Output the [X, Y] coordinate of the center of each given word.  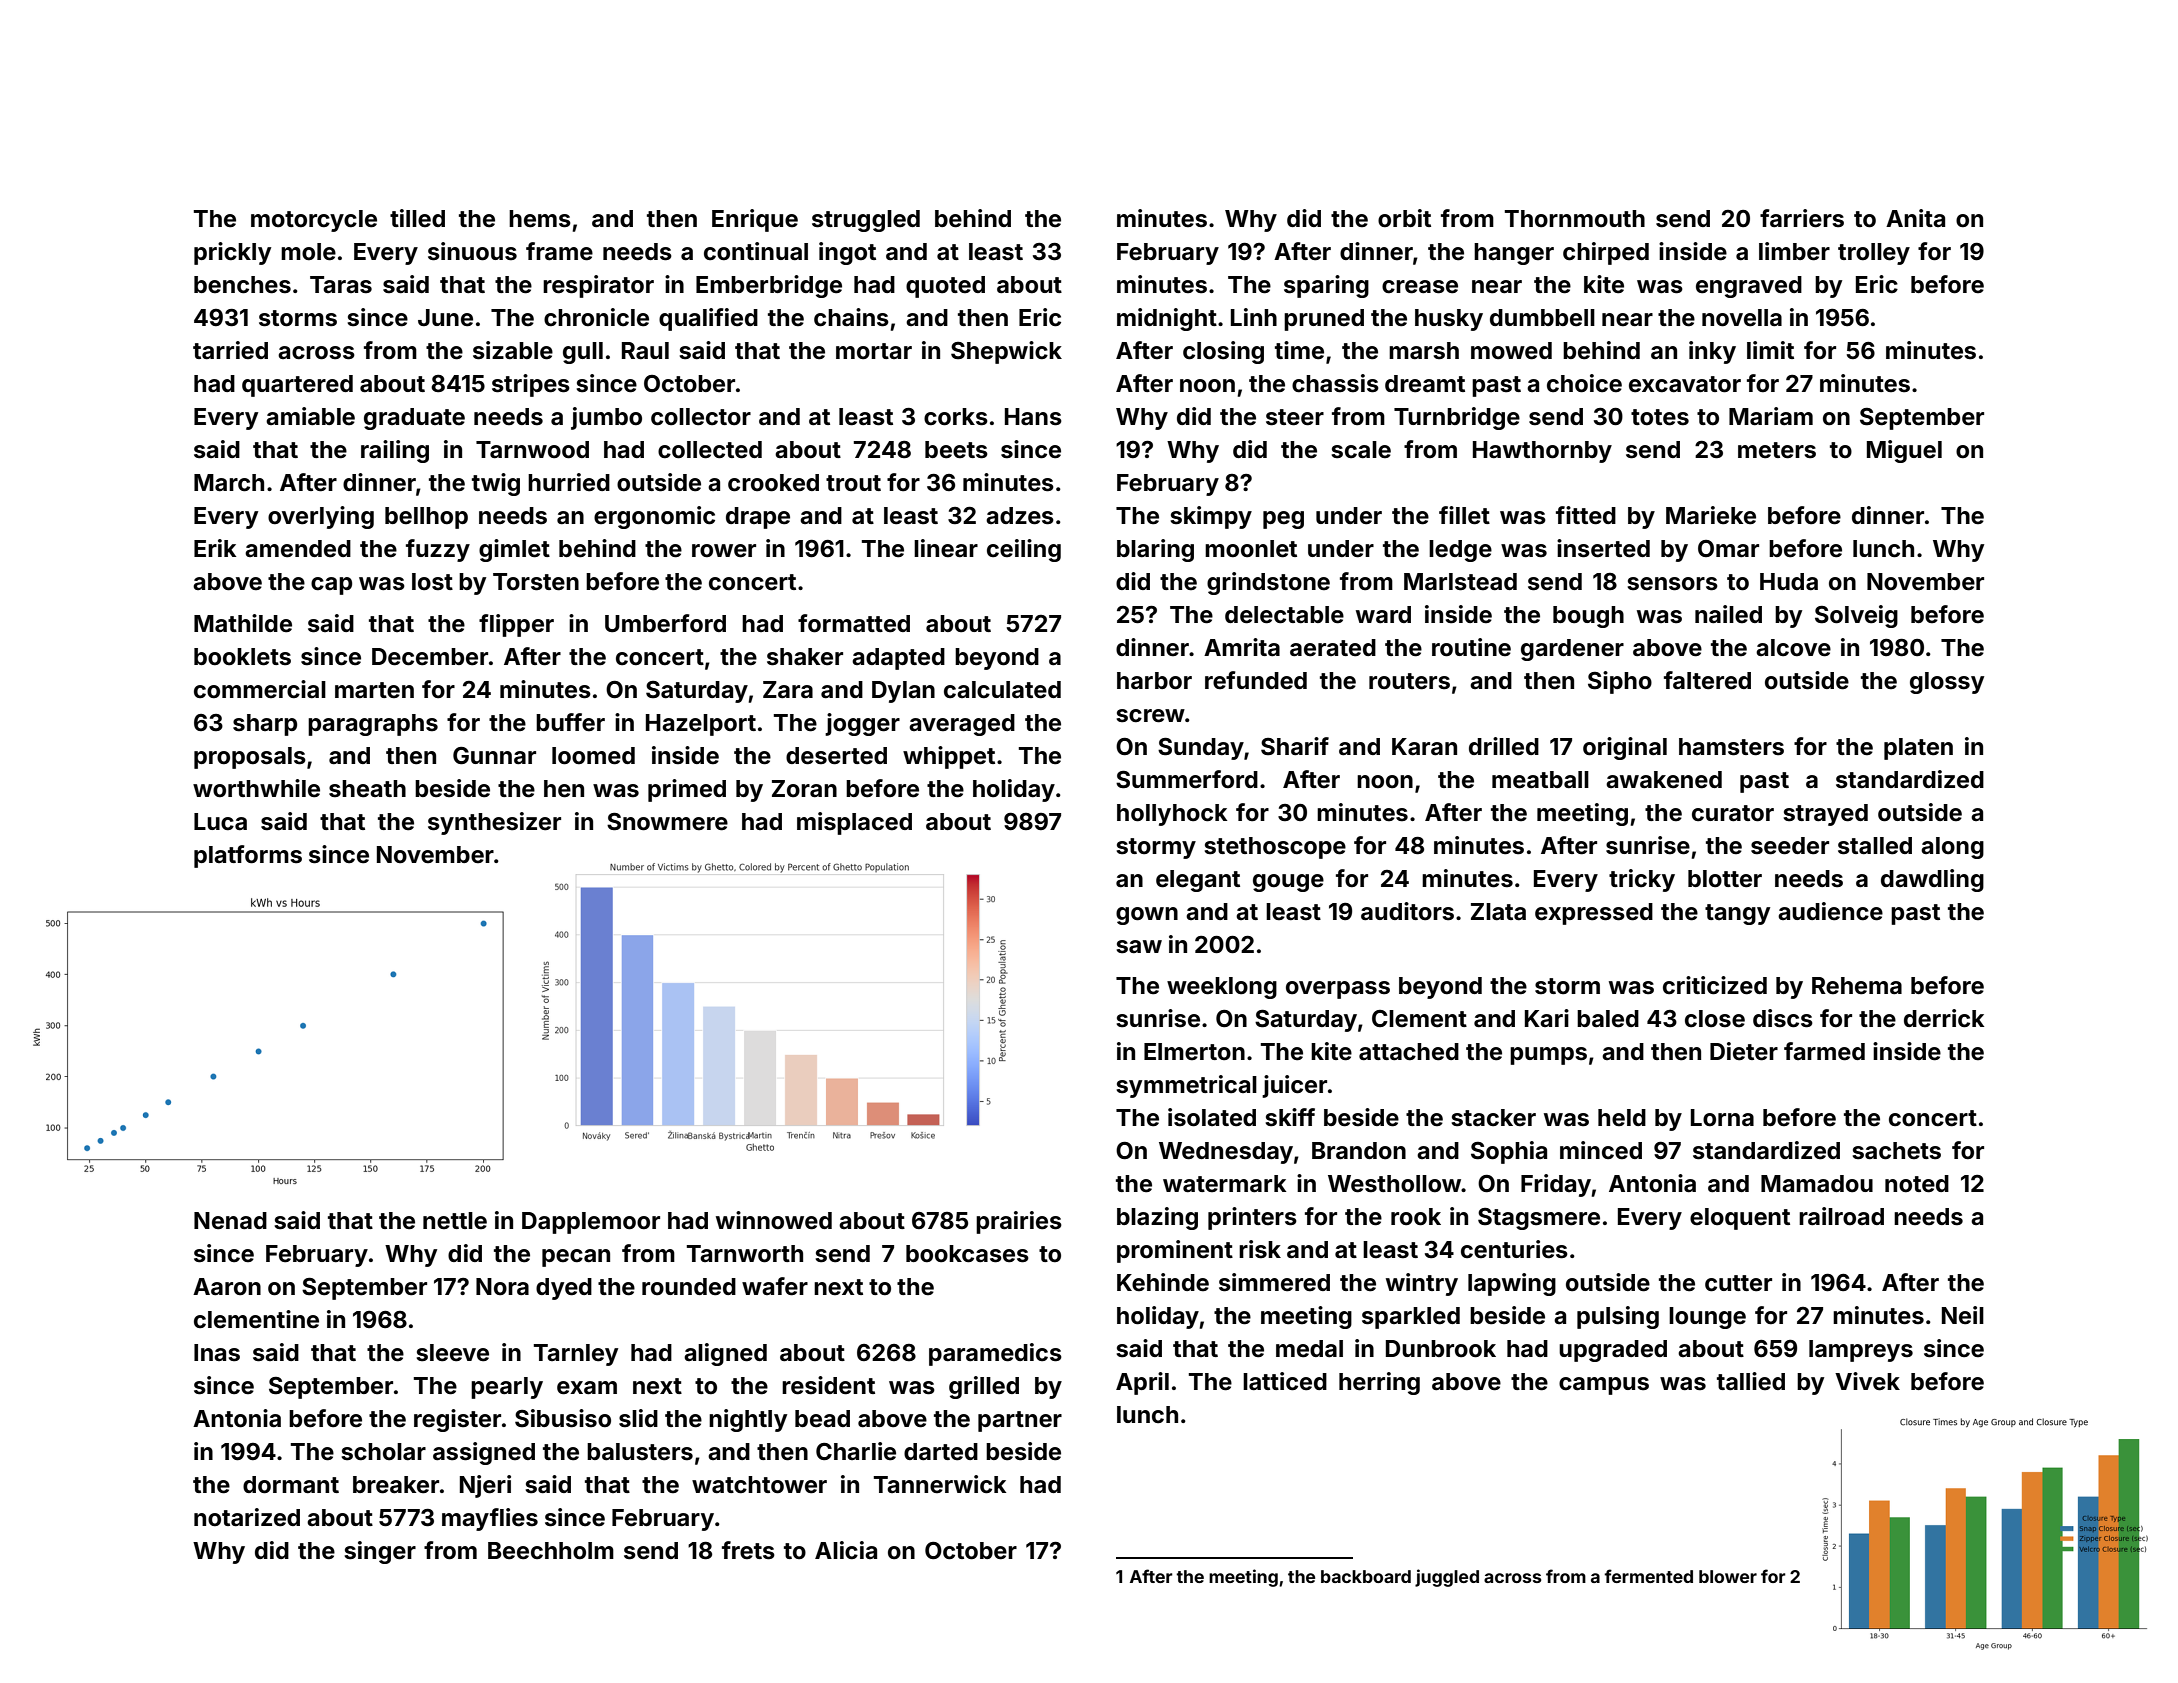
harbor [1154, 681]
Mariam [1771, 416]
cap [331, 586]
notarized [247, 1517]
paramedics [995, 1354]
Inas [217, 1353]
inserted [1603, 548]
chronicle [596, 317]
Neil [1963, 1315]
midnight [1167, 319]
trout [853, 483]
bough [1588, 617]
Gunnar [494, 756]
